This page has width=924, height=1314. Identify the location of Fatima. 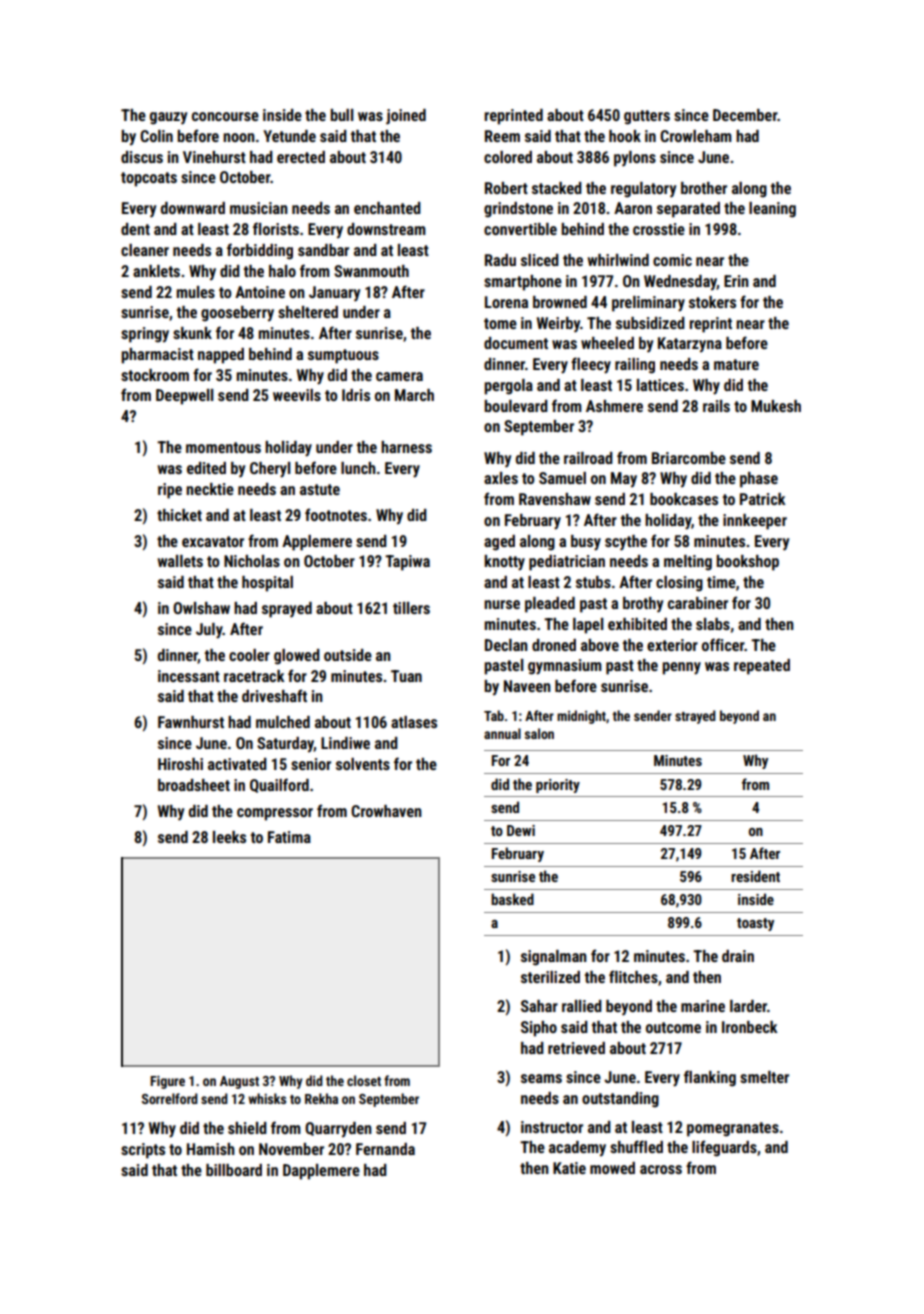
(289, 837).
